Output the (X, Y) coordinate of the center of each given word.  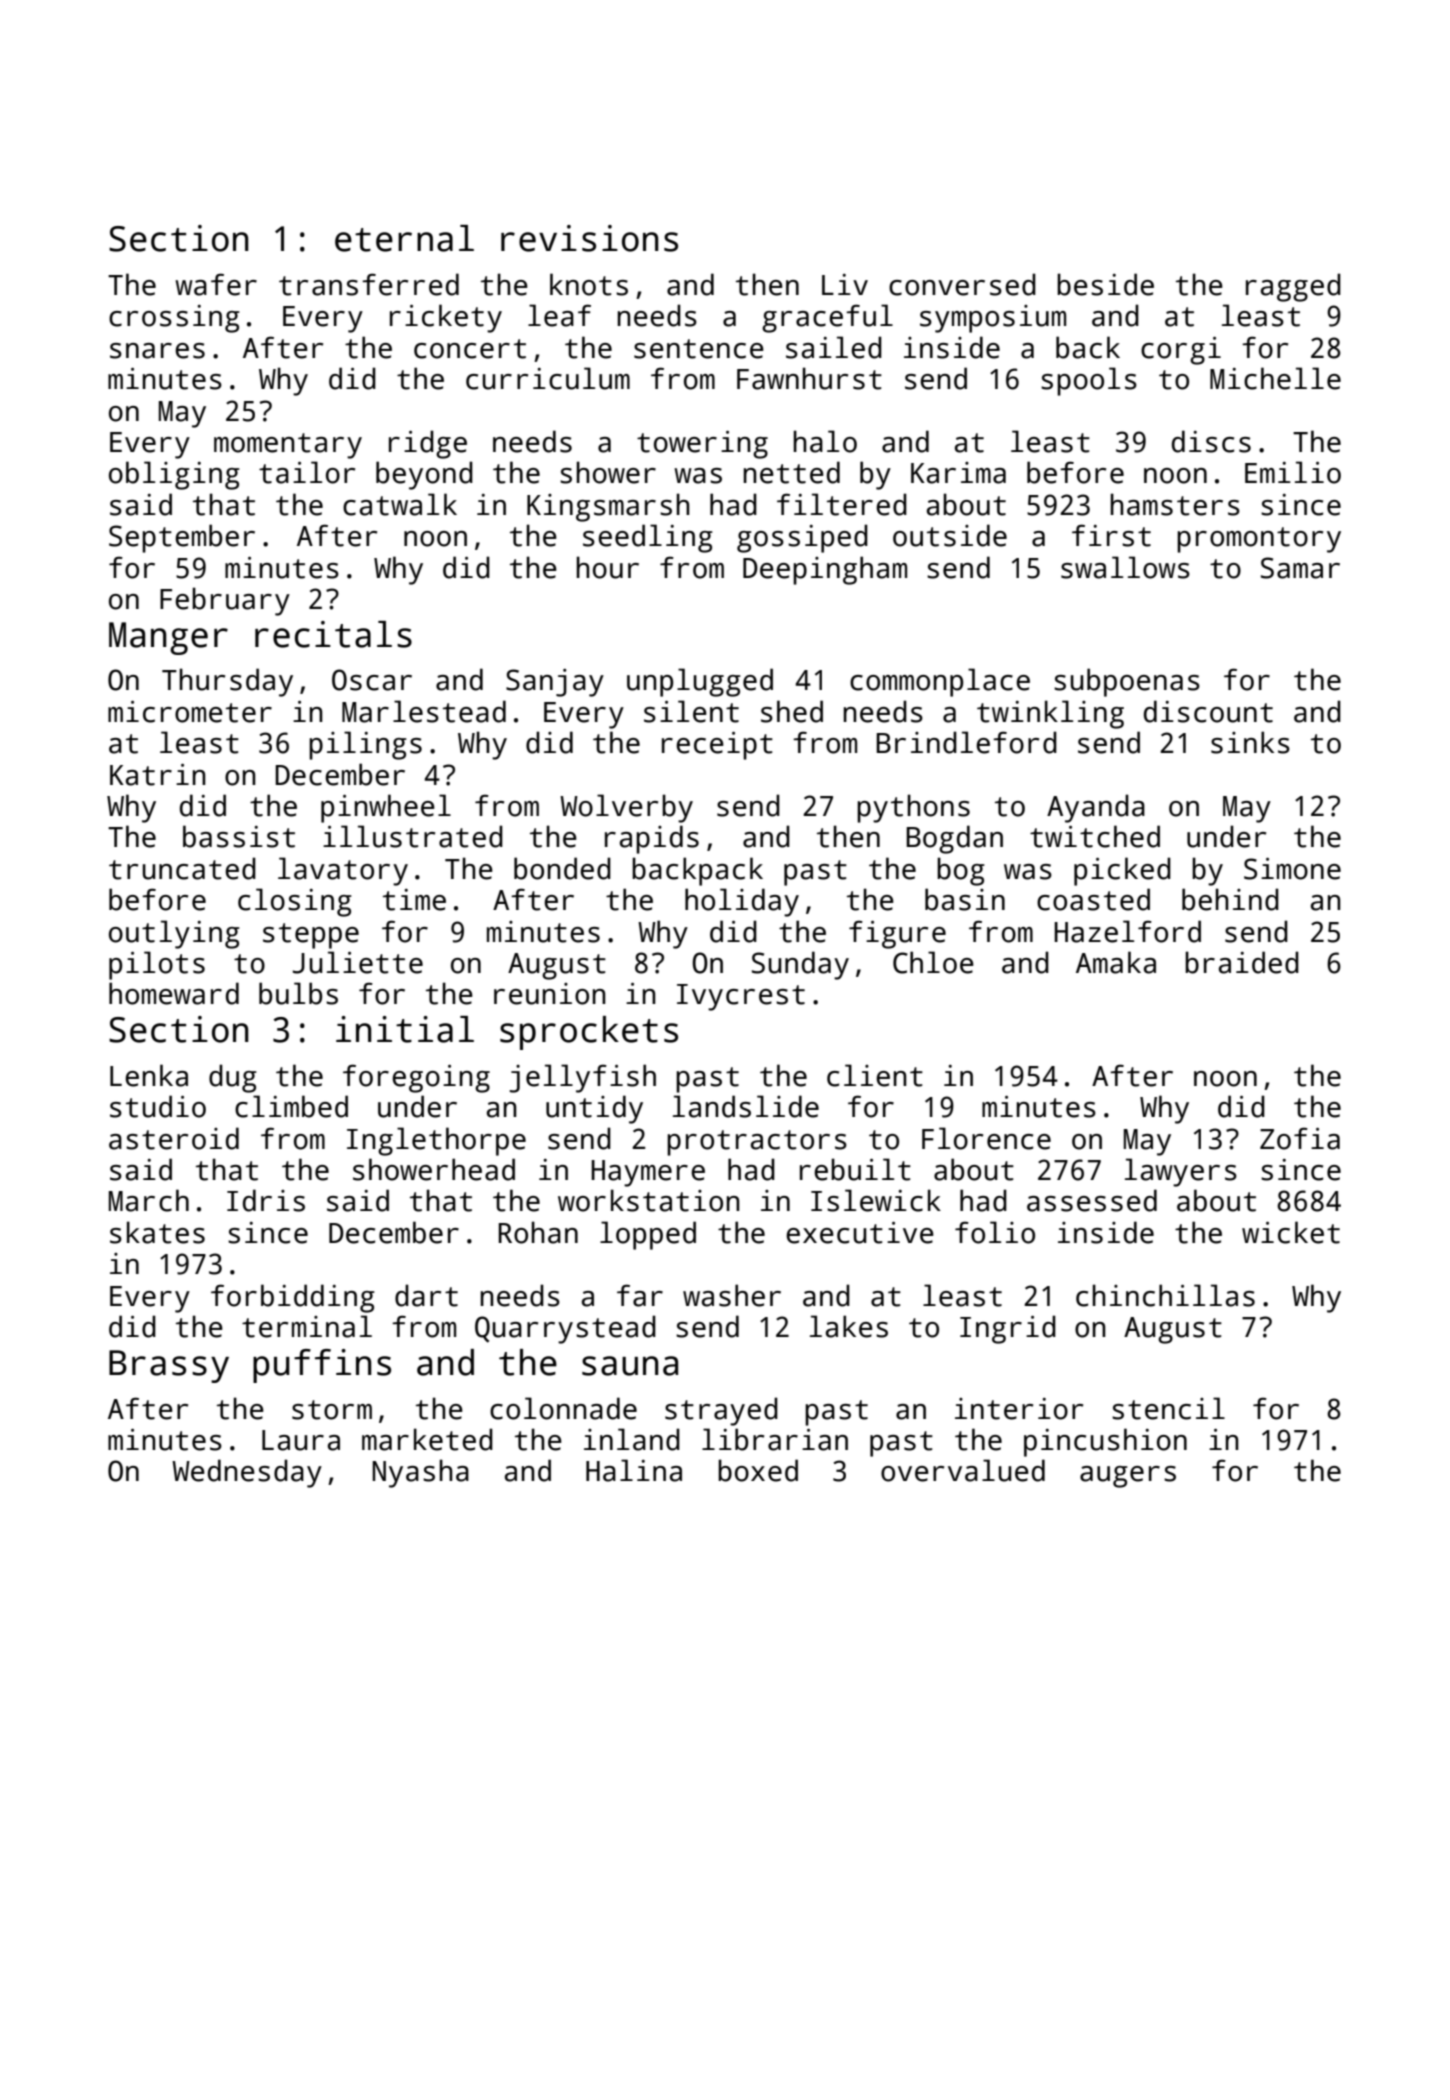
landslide (746, 1106)
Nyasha (420, 1473)
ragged (1293, 287)
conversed (962, 284)
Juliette (358, 962)
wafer (216, 284)
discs (1211, 441)
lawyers (1181, 1172)
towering (702, 445)
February (225, 601)
